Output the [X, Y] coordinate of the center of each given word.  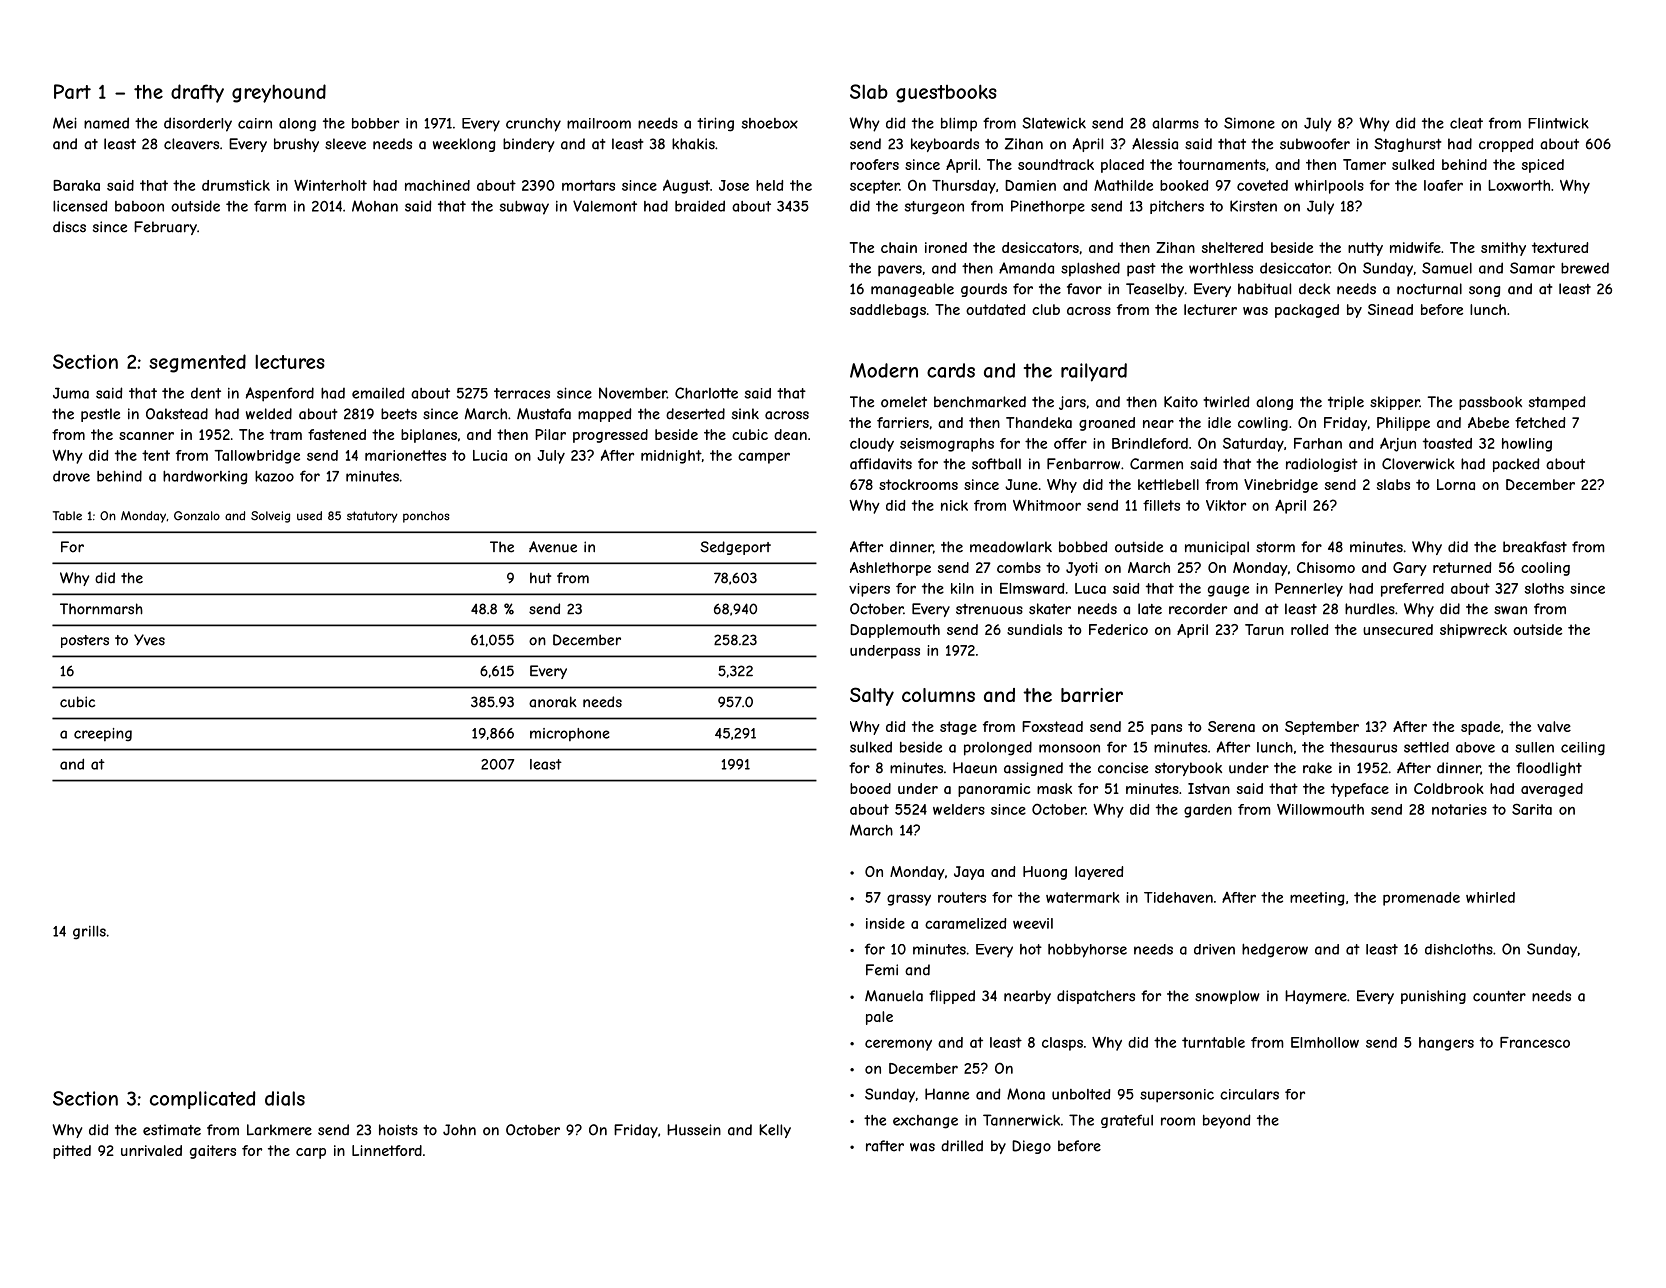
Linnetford [387, 1150]
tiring [715, 124]
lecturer [1210, 309]
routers [962, 897]
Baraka [76, 185]
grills [89, 932]
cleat [1466, 123]
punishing [1433, 997]
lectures [290, 361]
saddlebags [888, 311]
